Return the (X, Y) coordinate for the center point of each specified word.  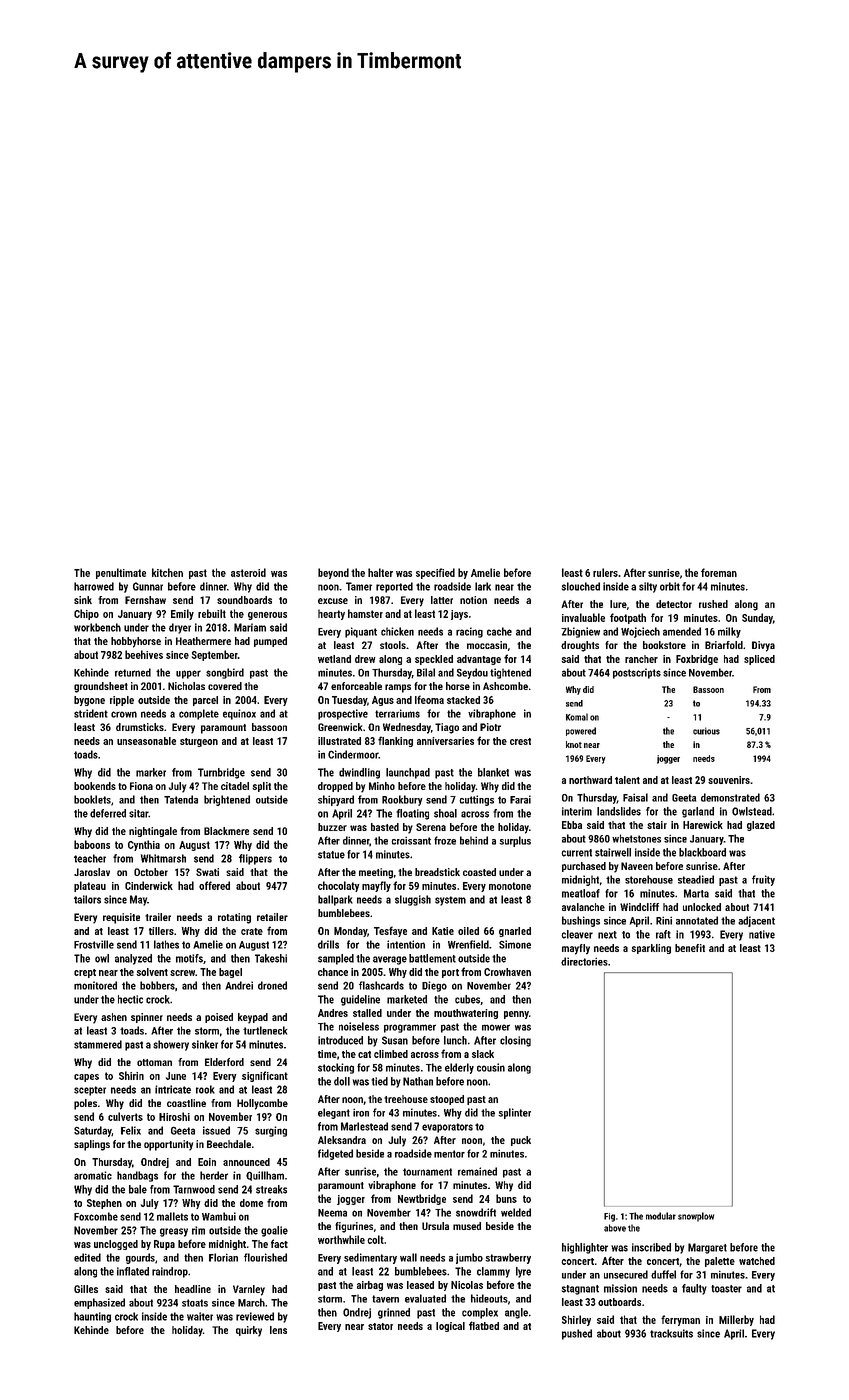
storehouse (649, 879)
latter (442, 600)
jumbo (469, 1258)
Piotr (490, 727)
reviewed (255, 1316)
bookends (95, 786)
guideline (360, 1000)
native (762, 934)
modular (661, 1216)
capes (86, 1078)
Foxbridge (697, 660)
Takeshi (271, 958)
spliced (759, 660)
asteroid (248, 572)
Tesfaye (390, 931)
